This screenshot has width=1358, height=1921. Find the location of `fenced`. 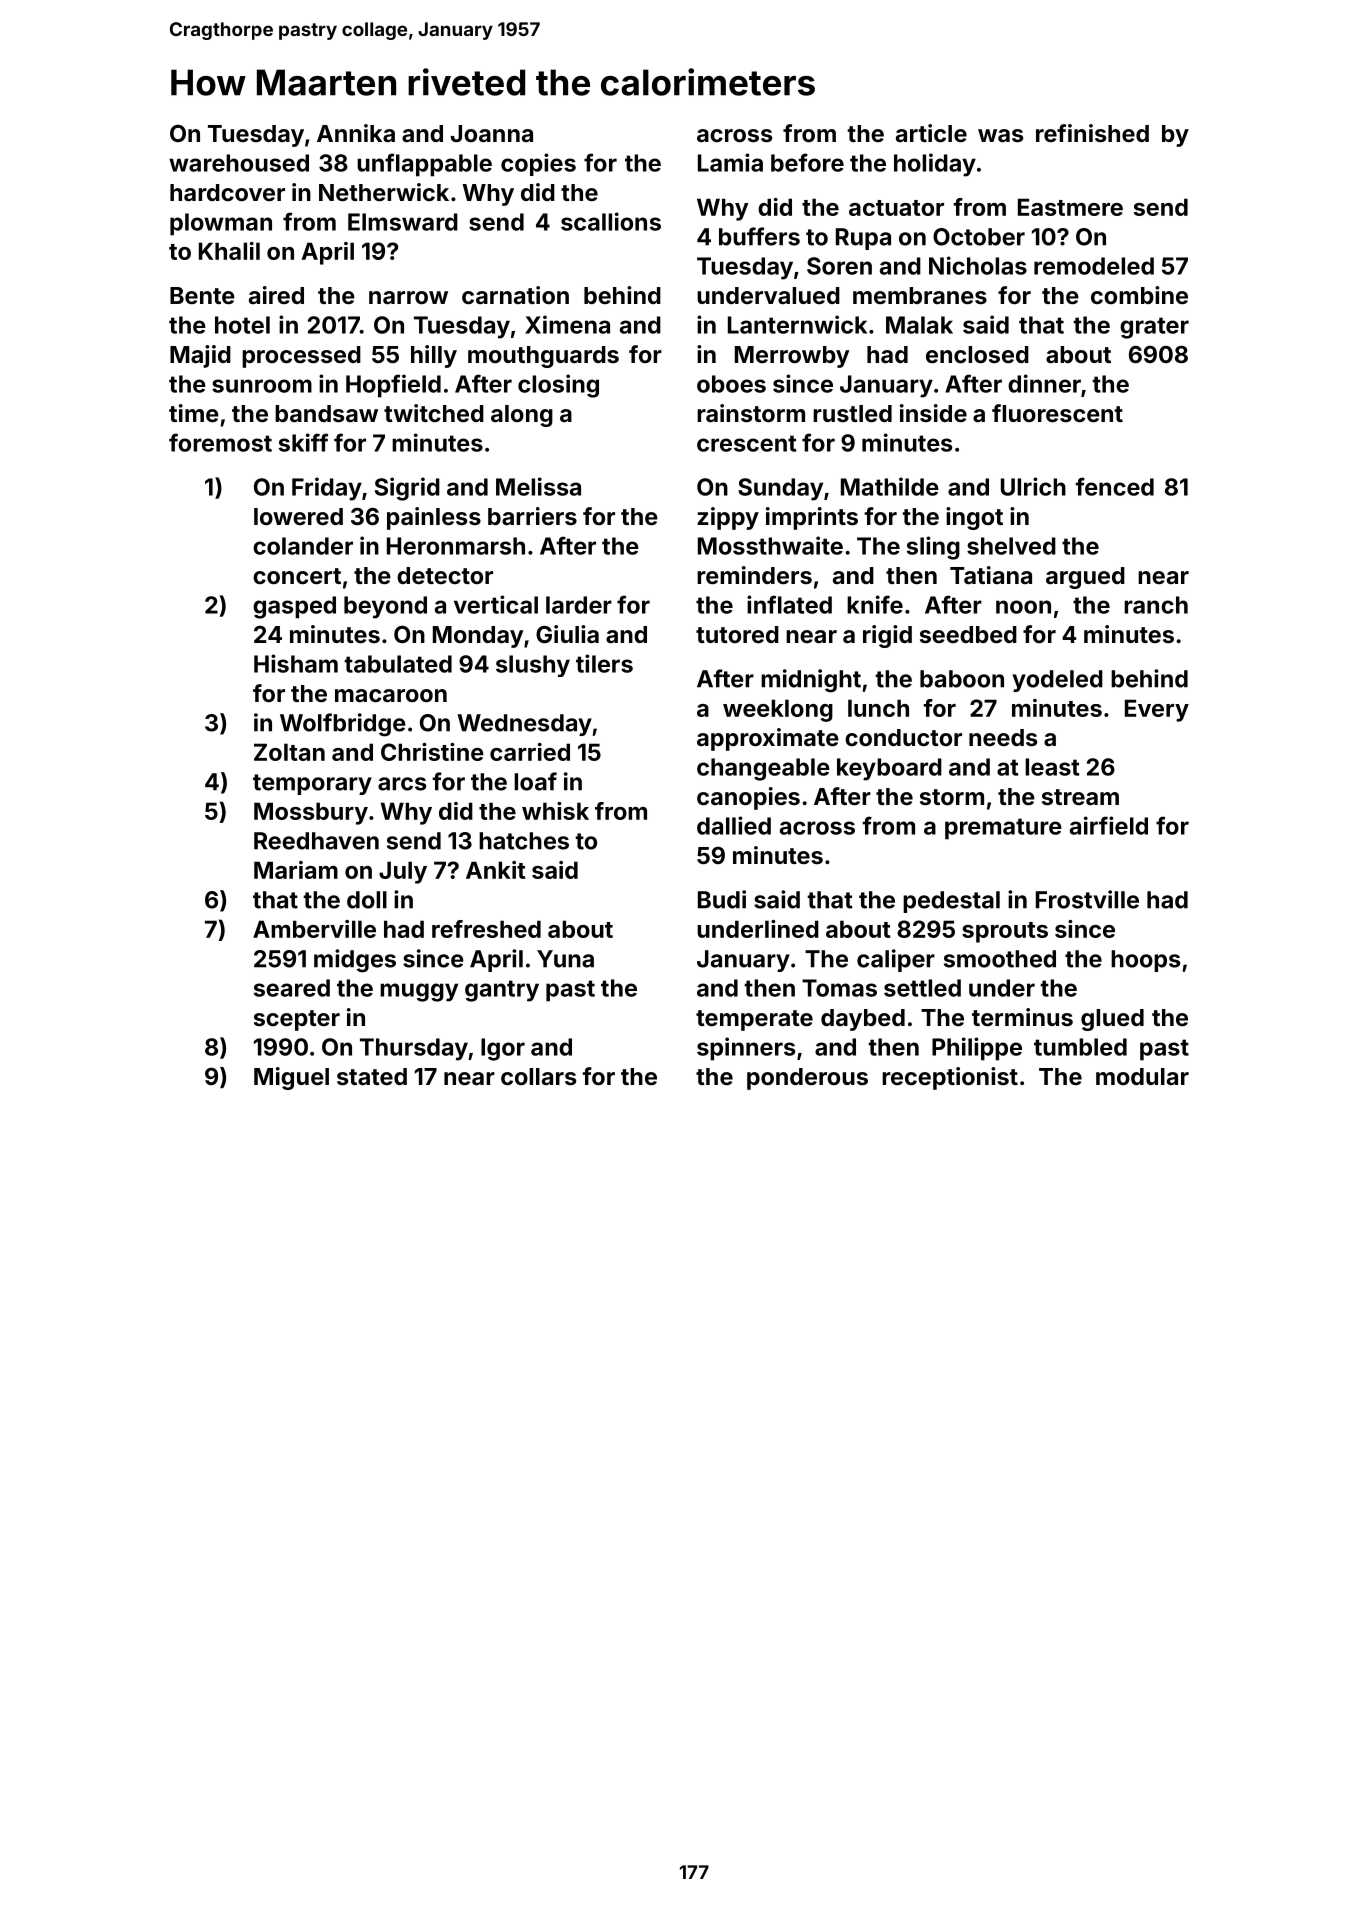

fenced is located at coordinates (1114, 486).
